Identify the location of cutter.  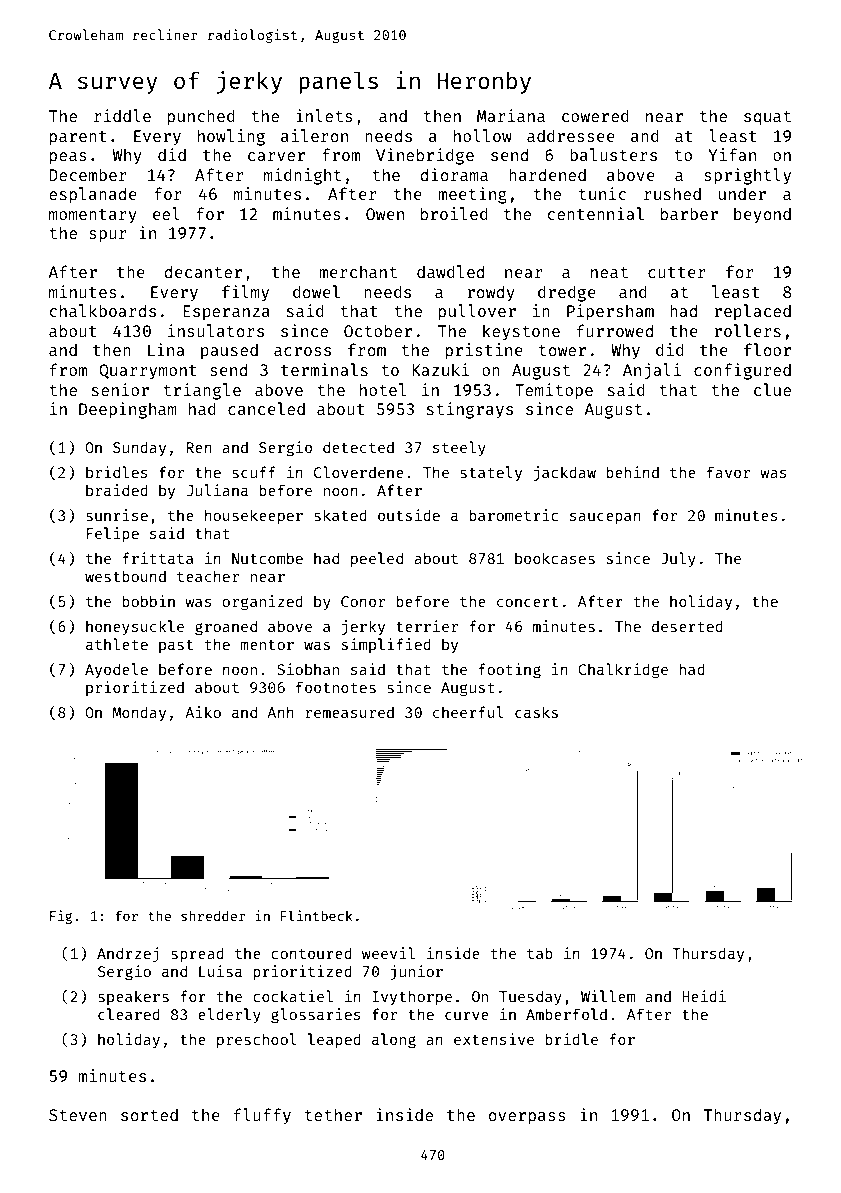
(677, 272).
